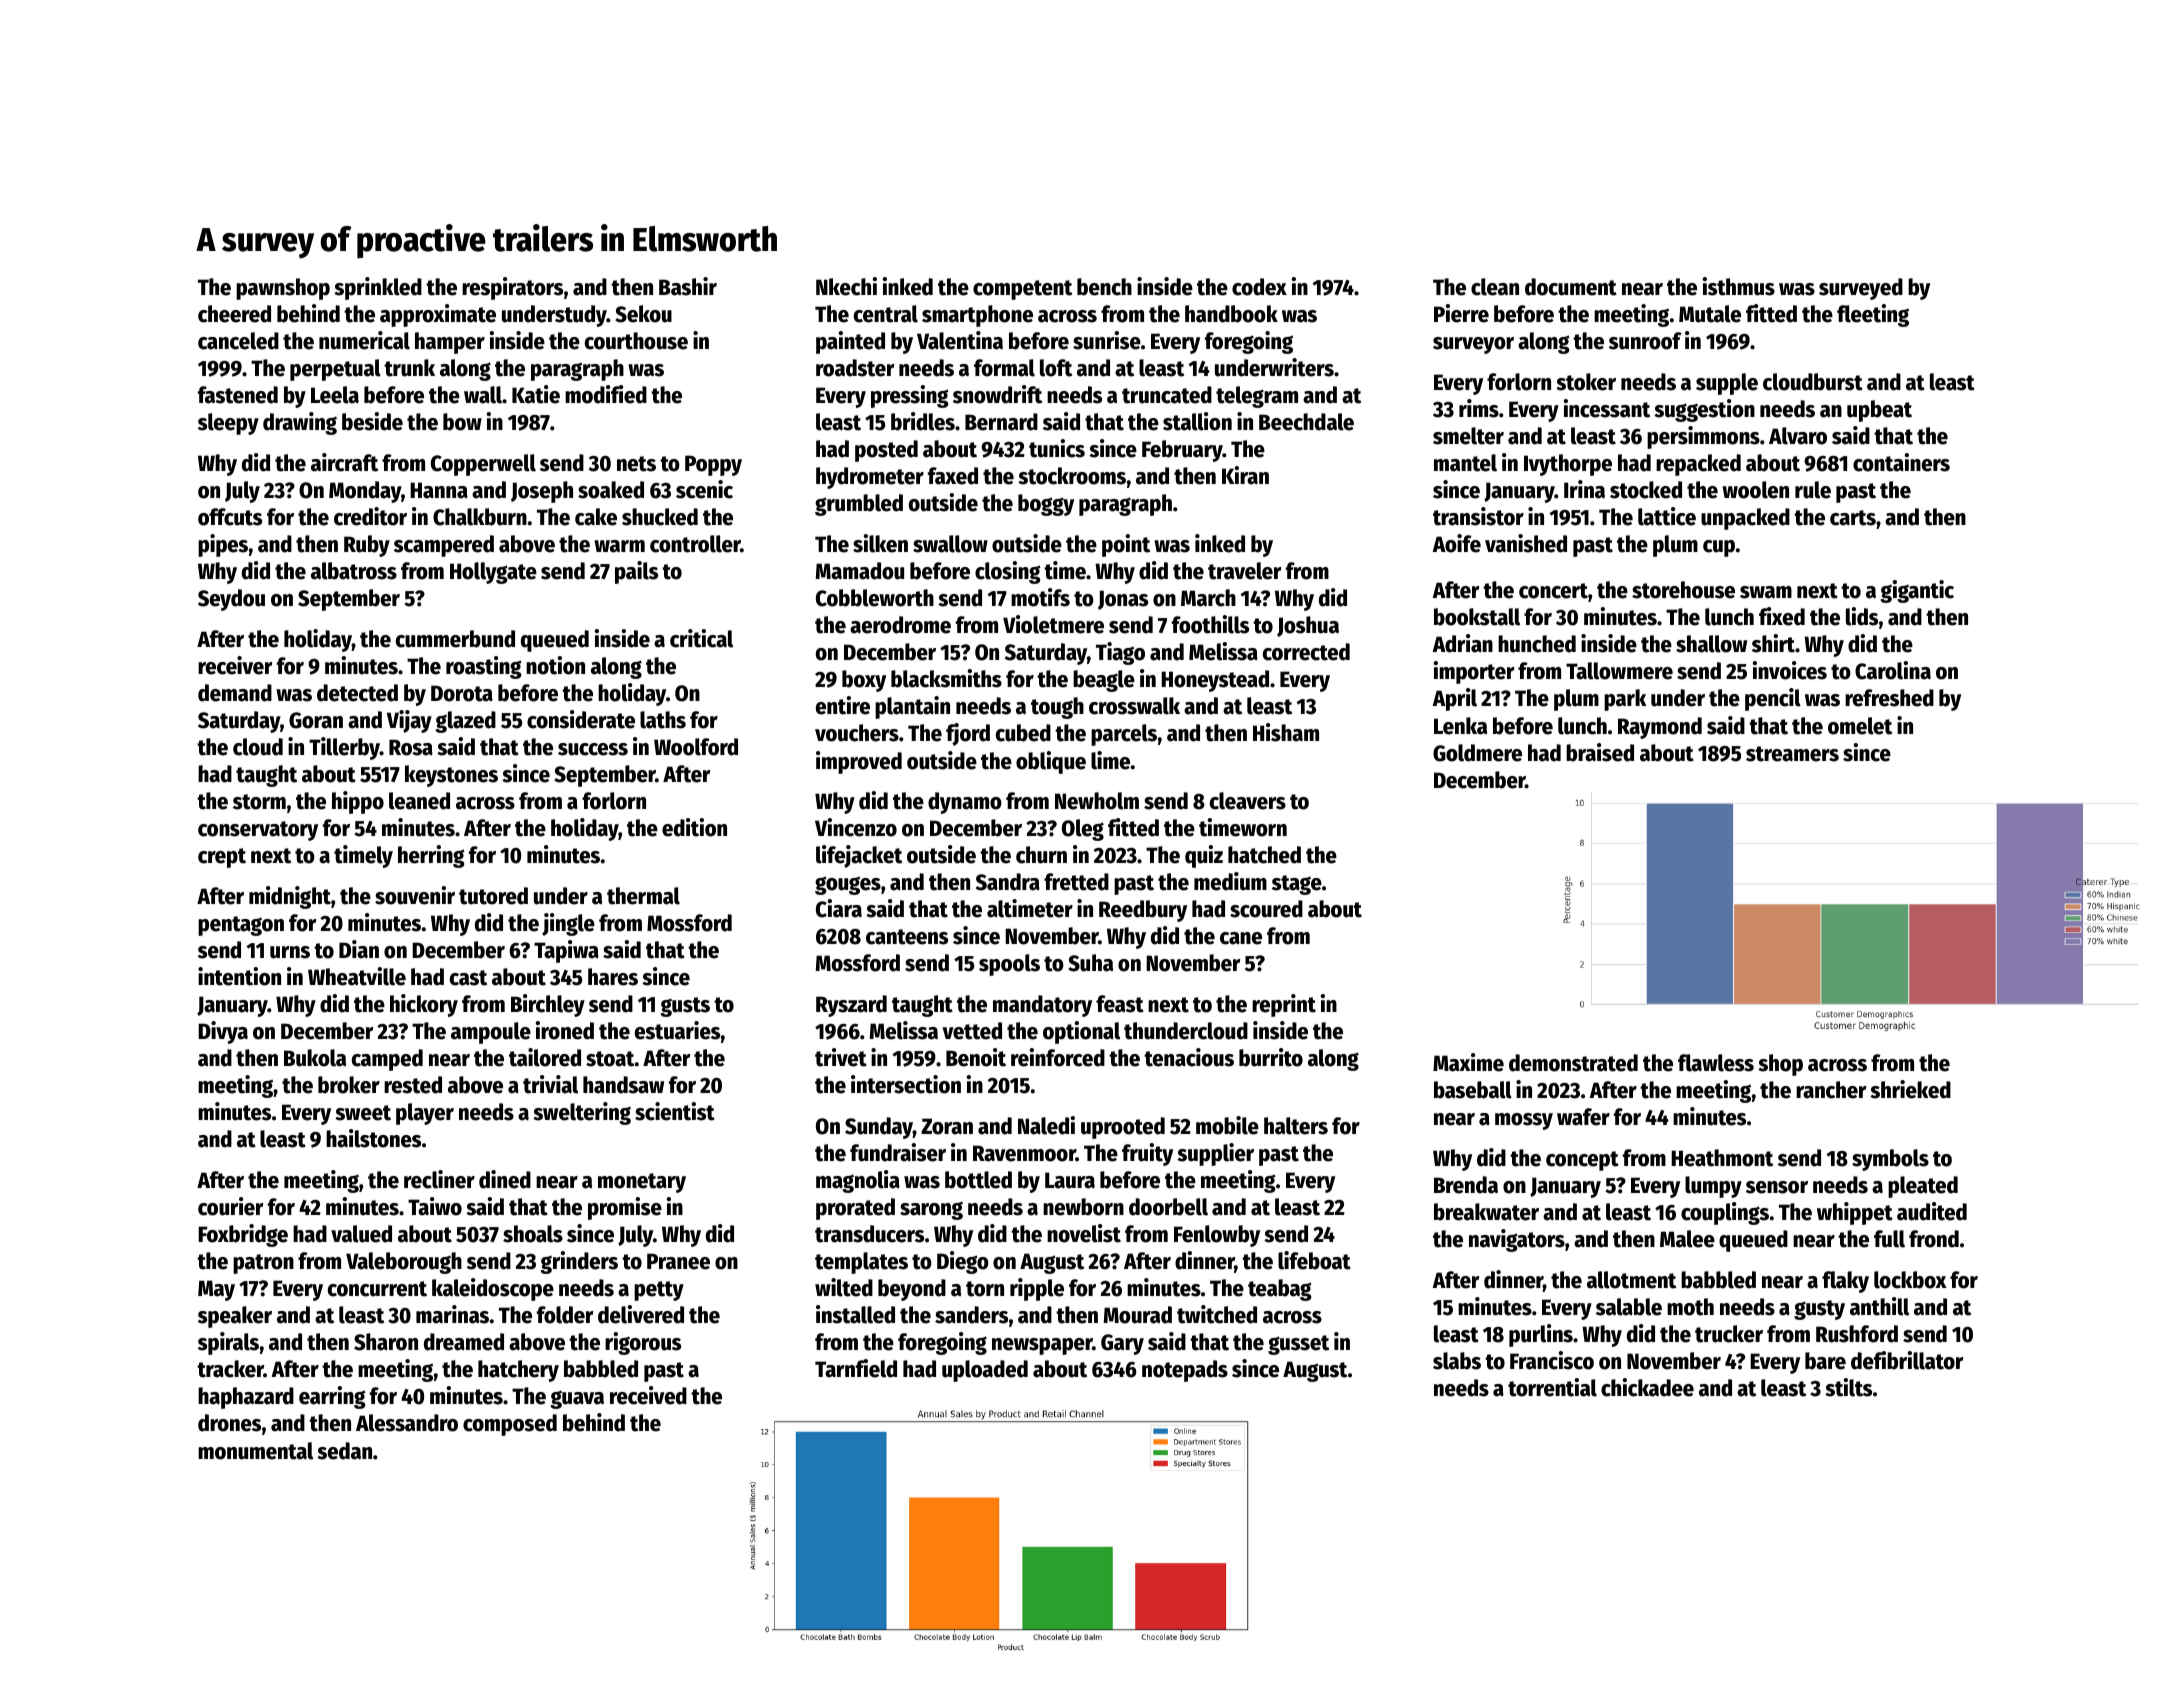 Image resolution: width=2178 pixels, height=1683 pixels. I want to click on streamers, so click(1792, 754).
